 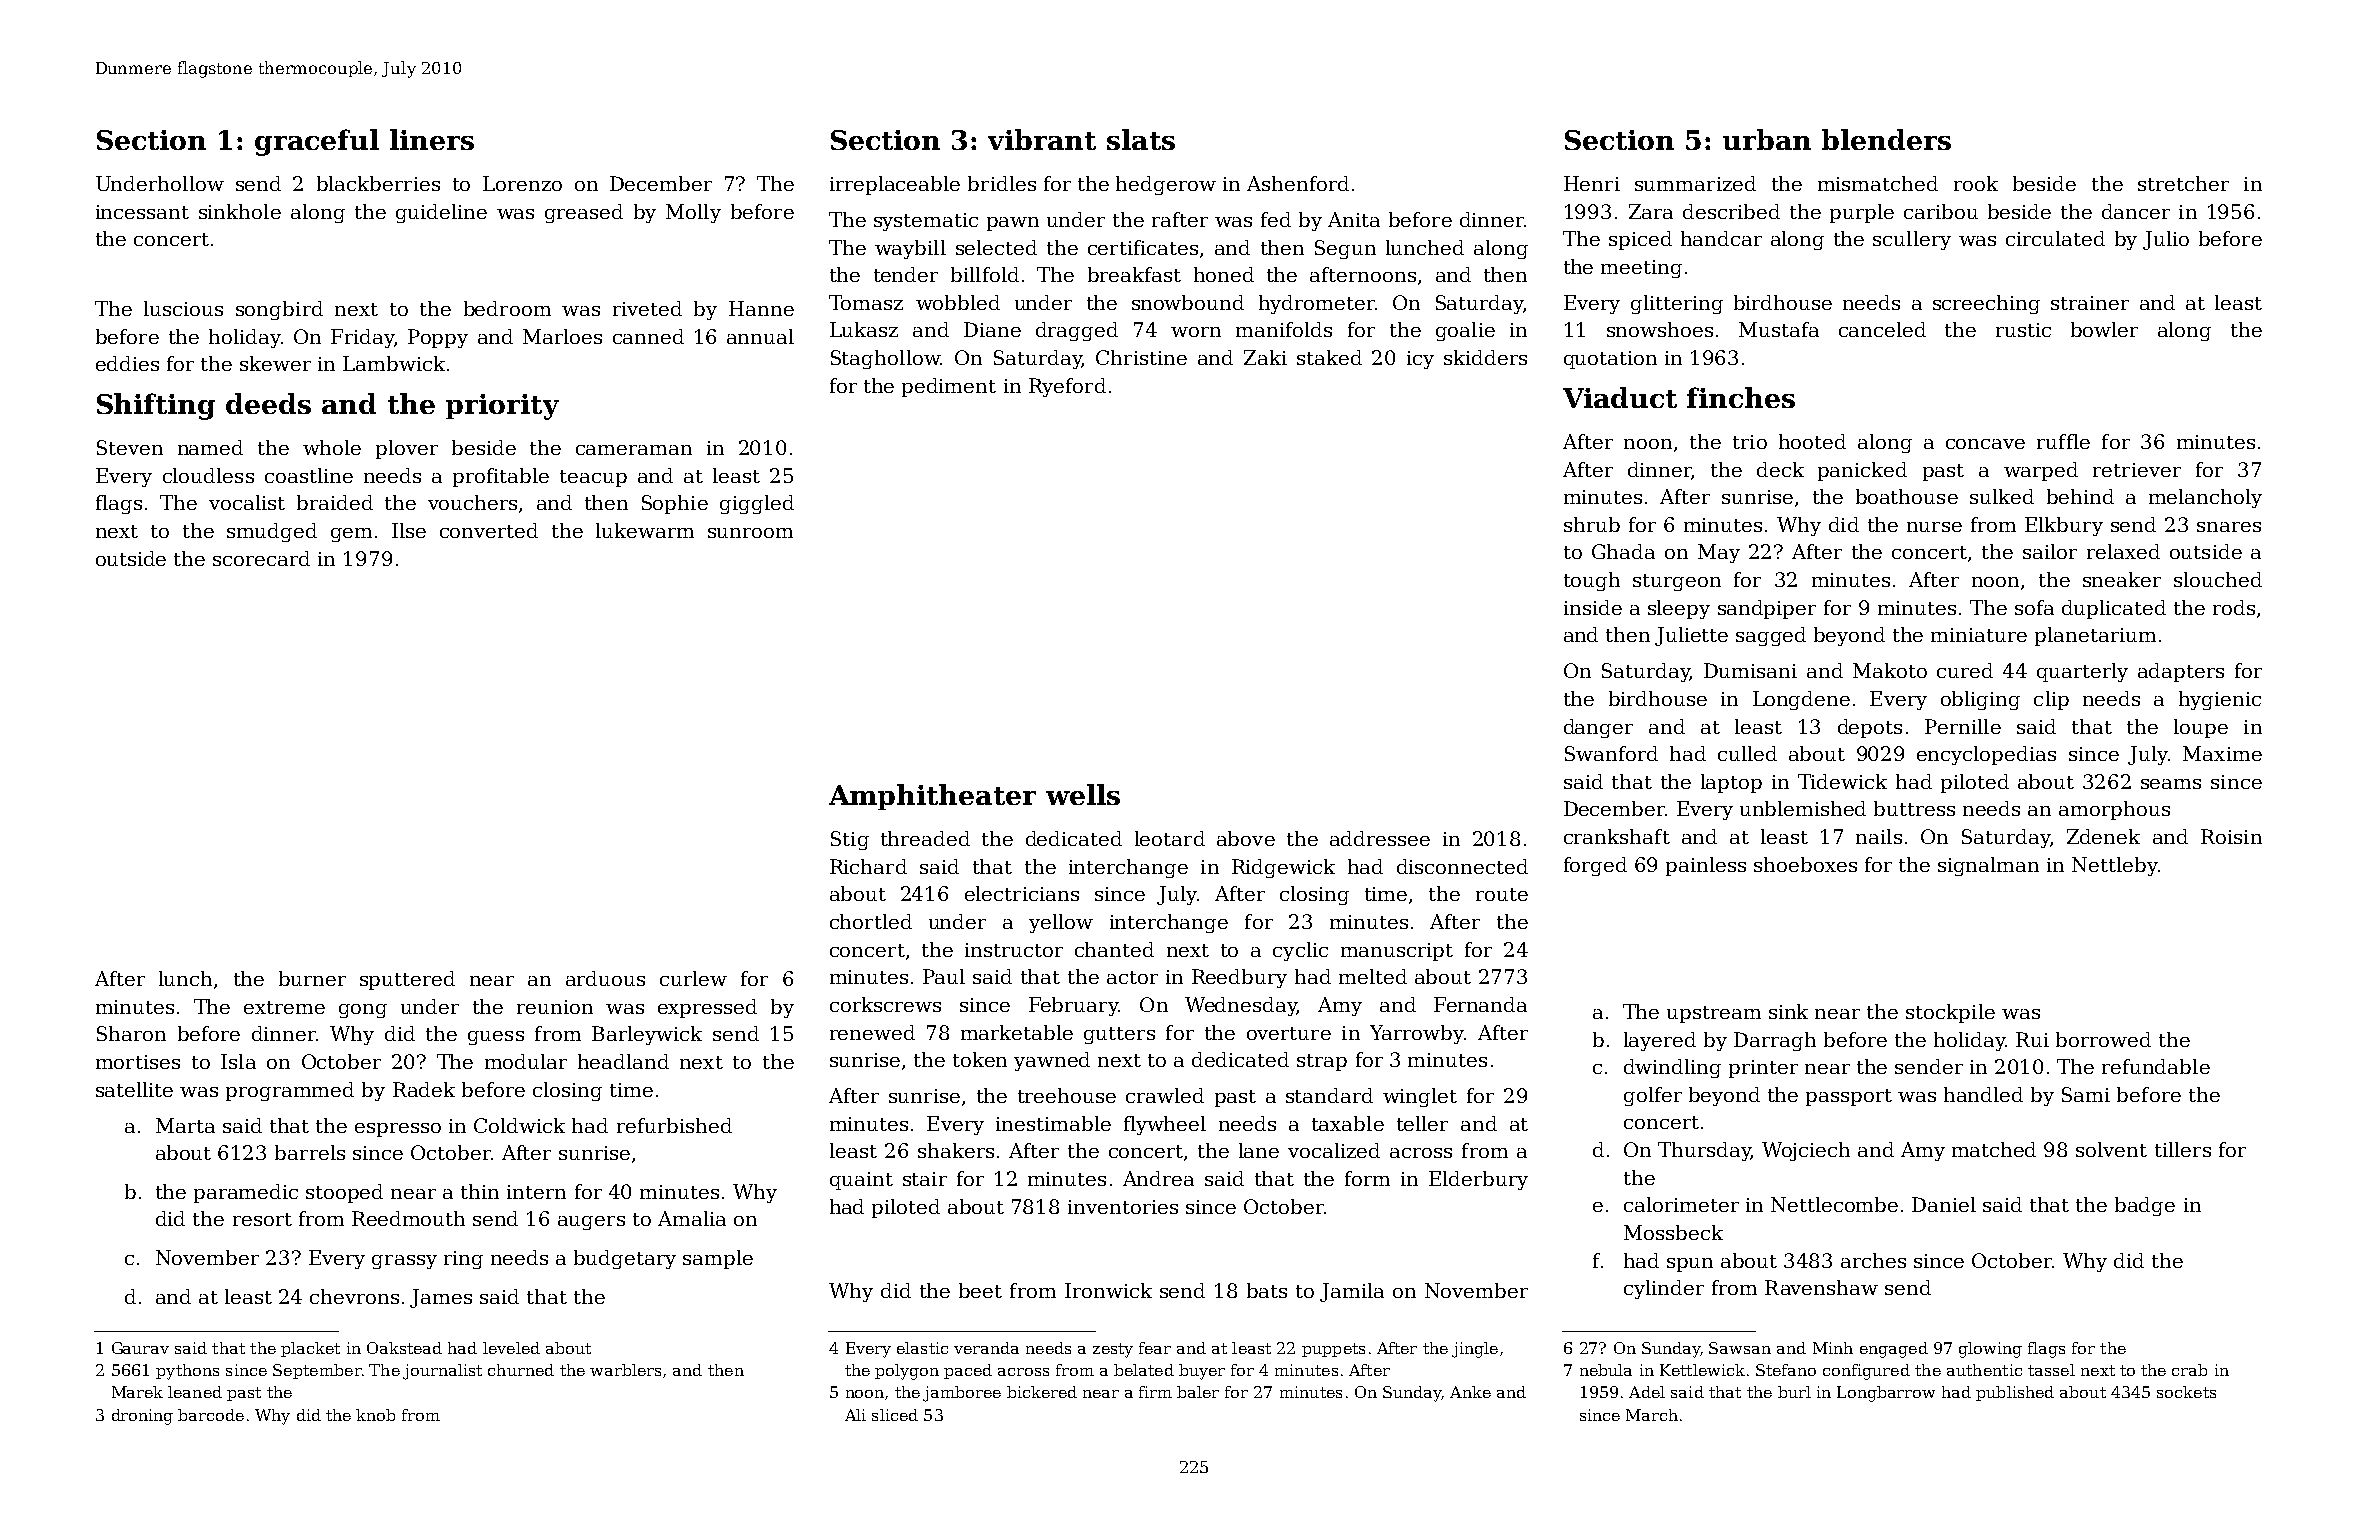 I want to click on sputtered, so click(x=407, y=980).
